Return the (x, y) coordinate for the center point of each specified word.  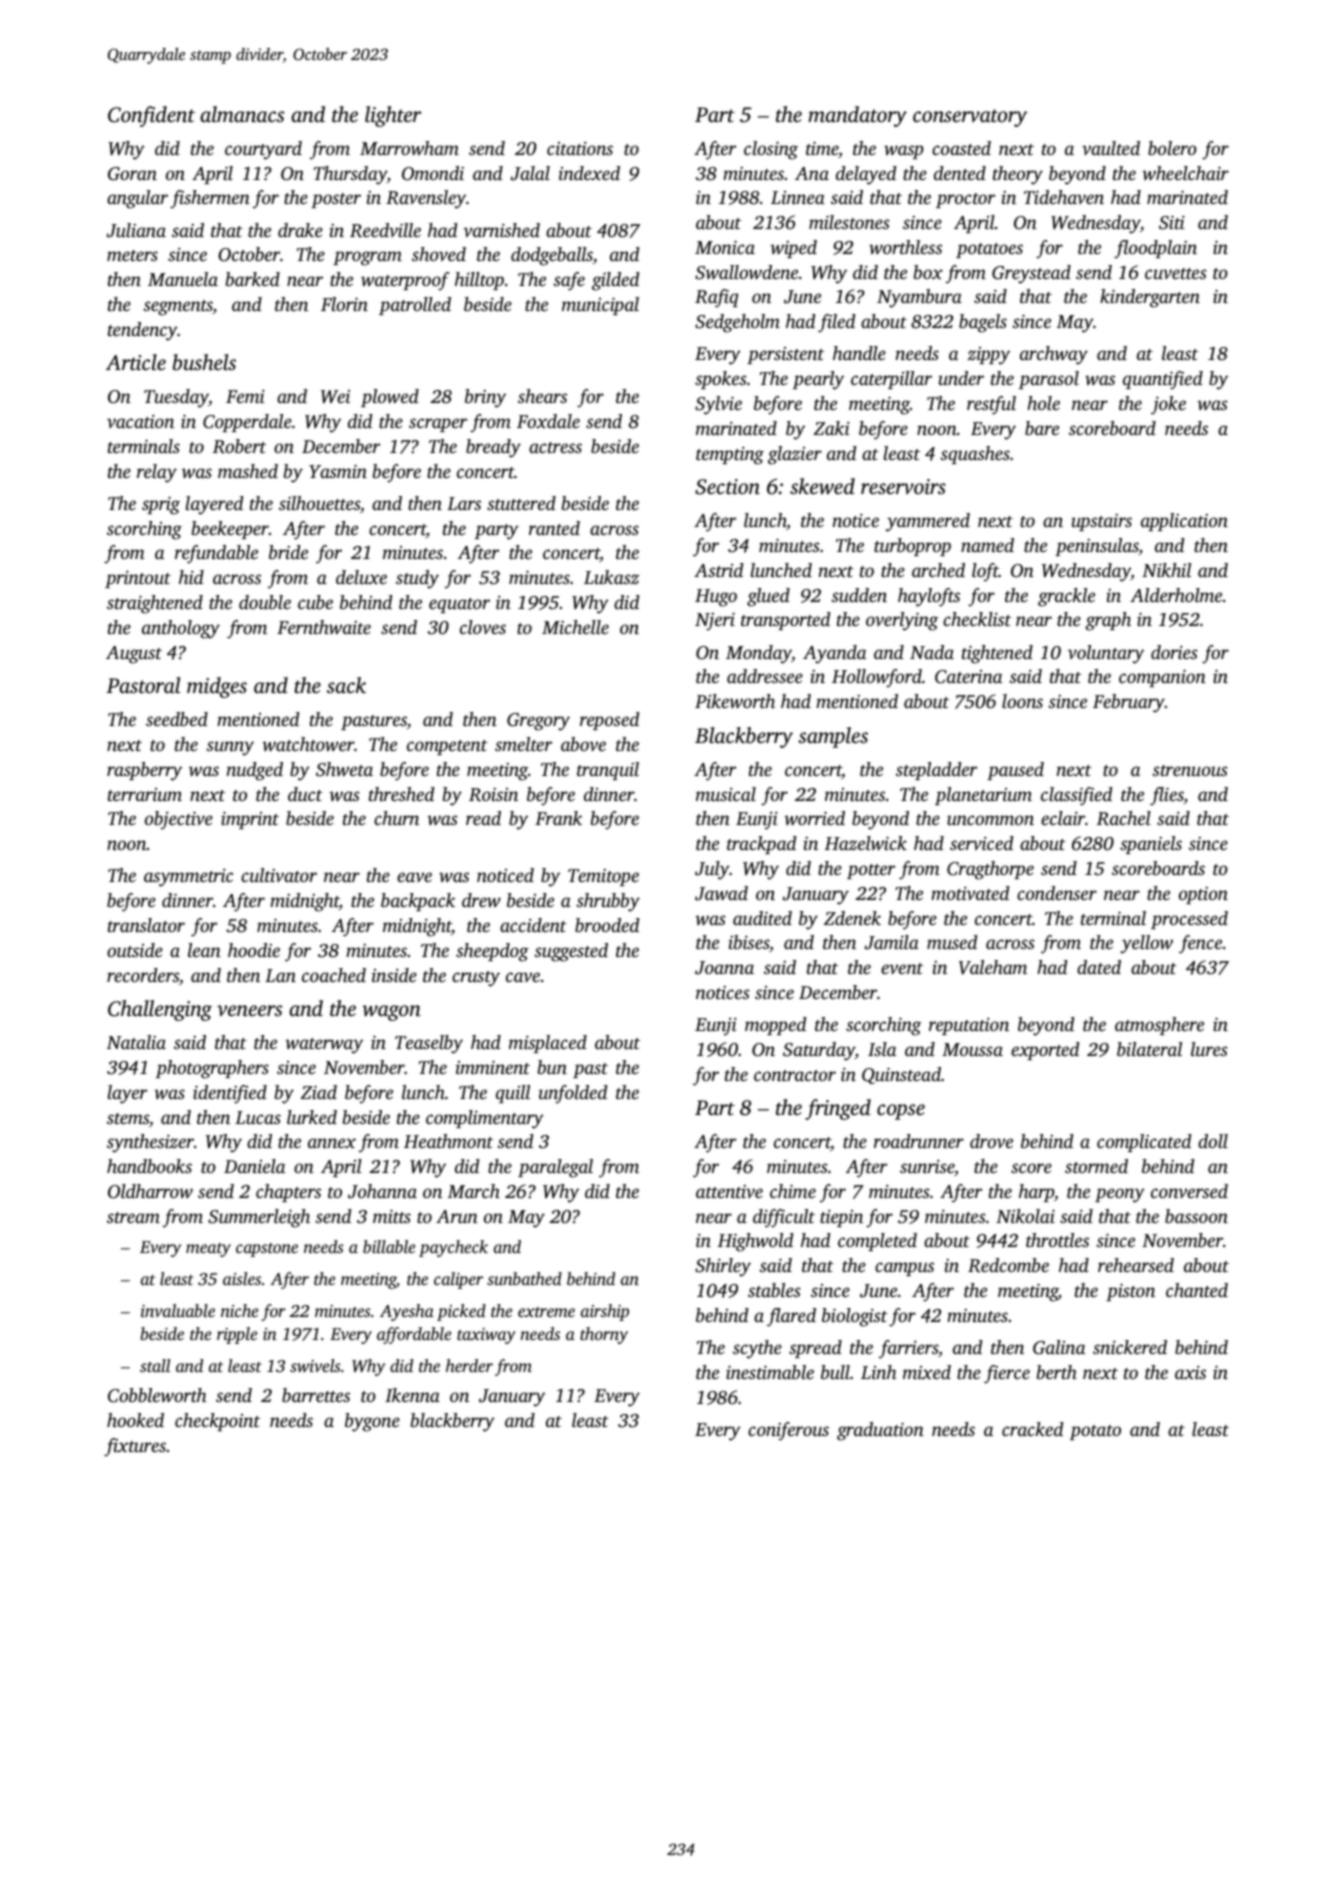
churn (396, 818)
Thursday (350, 175)
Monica (725, 247)
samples (833, 737)
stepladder (936, 771)
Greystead (1031, 274)
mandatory (857, 116)
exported (1045, 1051)
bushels (204, 362)
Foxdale (548, 421)
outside (135, 950)
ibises (748, 942)
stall (155, 1365)
